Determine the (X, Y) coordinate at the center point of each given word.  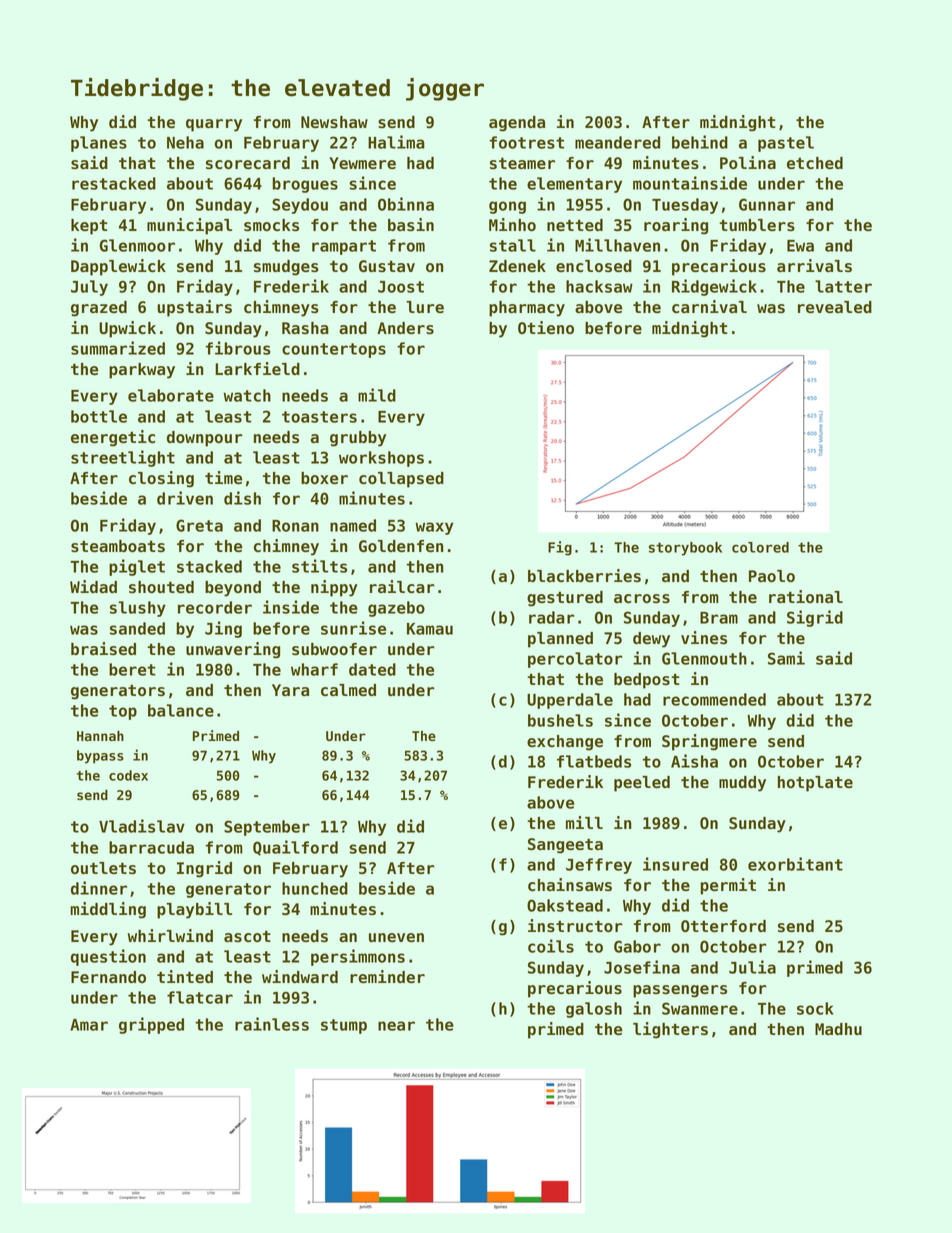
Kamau (430, 629)
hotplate (815, 784)
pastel (786, 144)
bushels (560, 720)
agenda (517, 124)
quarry (214, 125)
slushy (138, 609)
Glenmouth (704, 658)
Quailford (295, 848)
